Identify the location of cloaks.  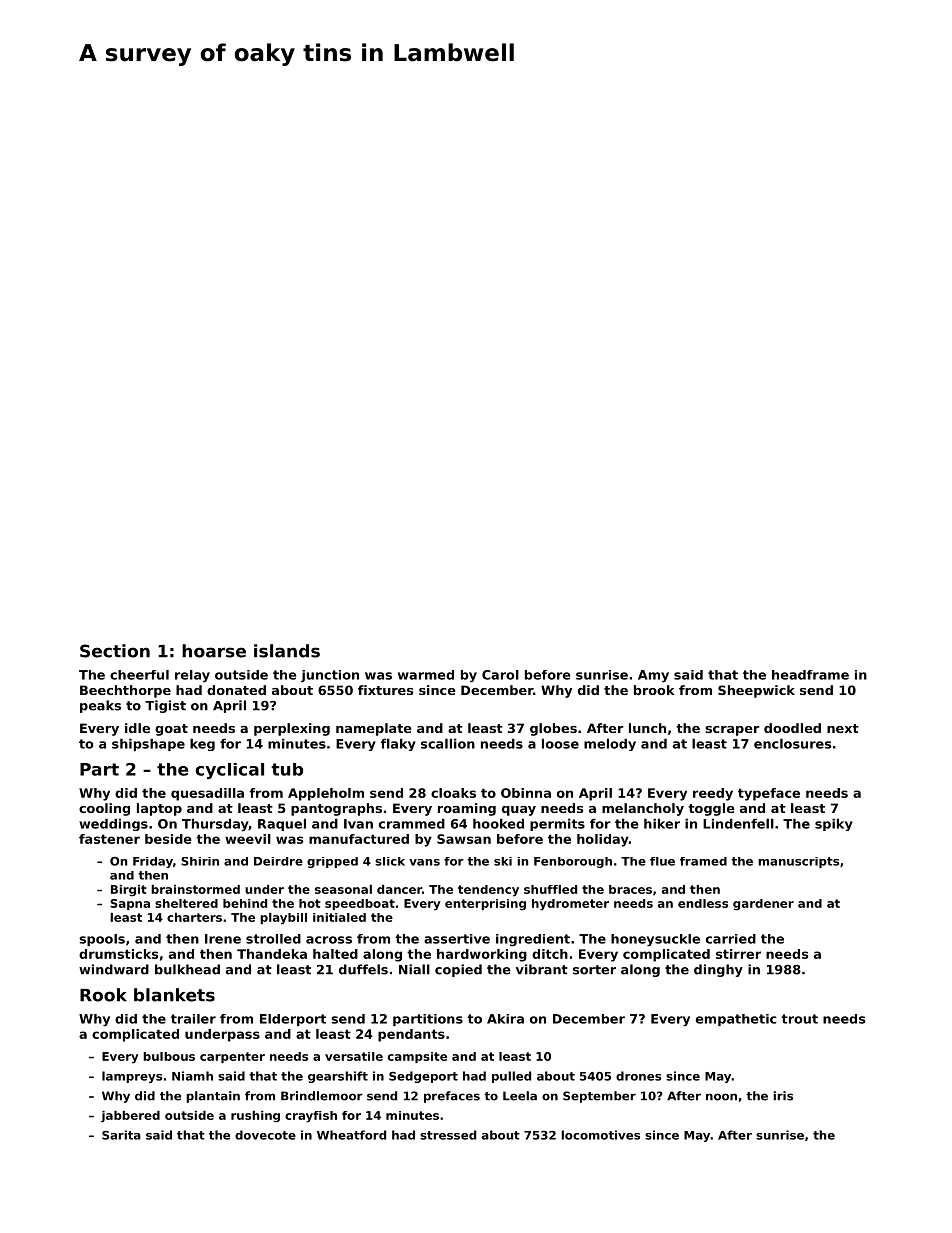
(453, 793).
